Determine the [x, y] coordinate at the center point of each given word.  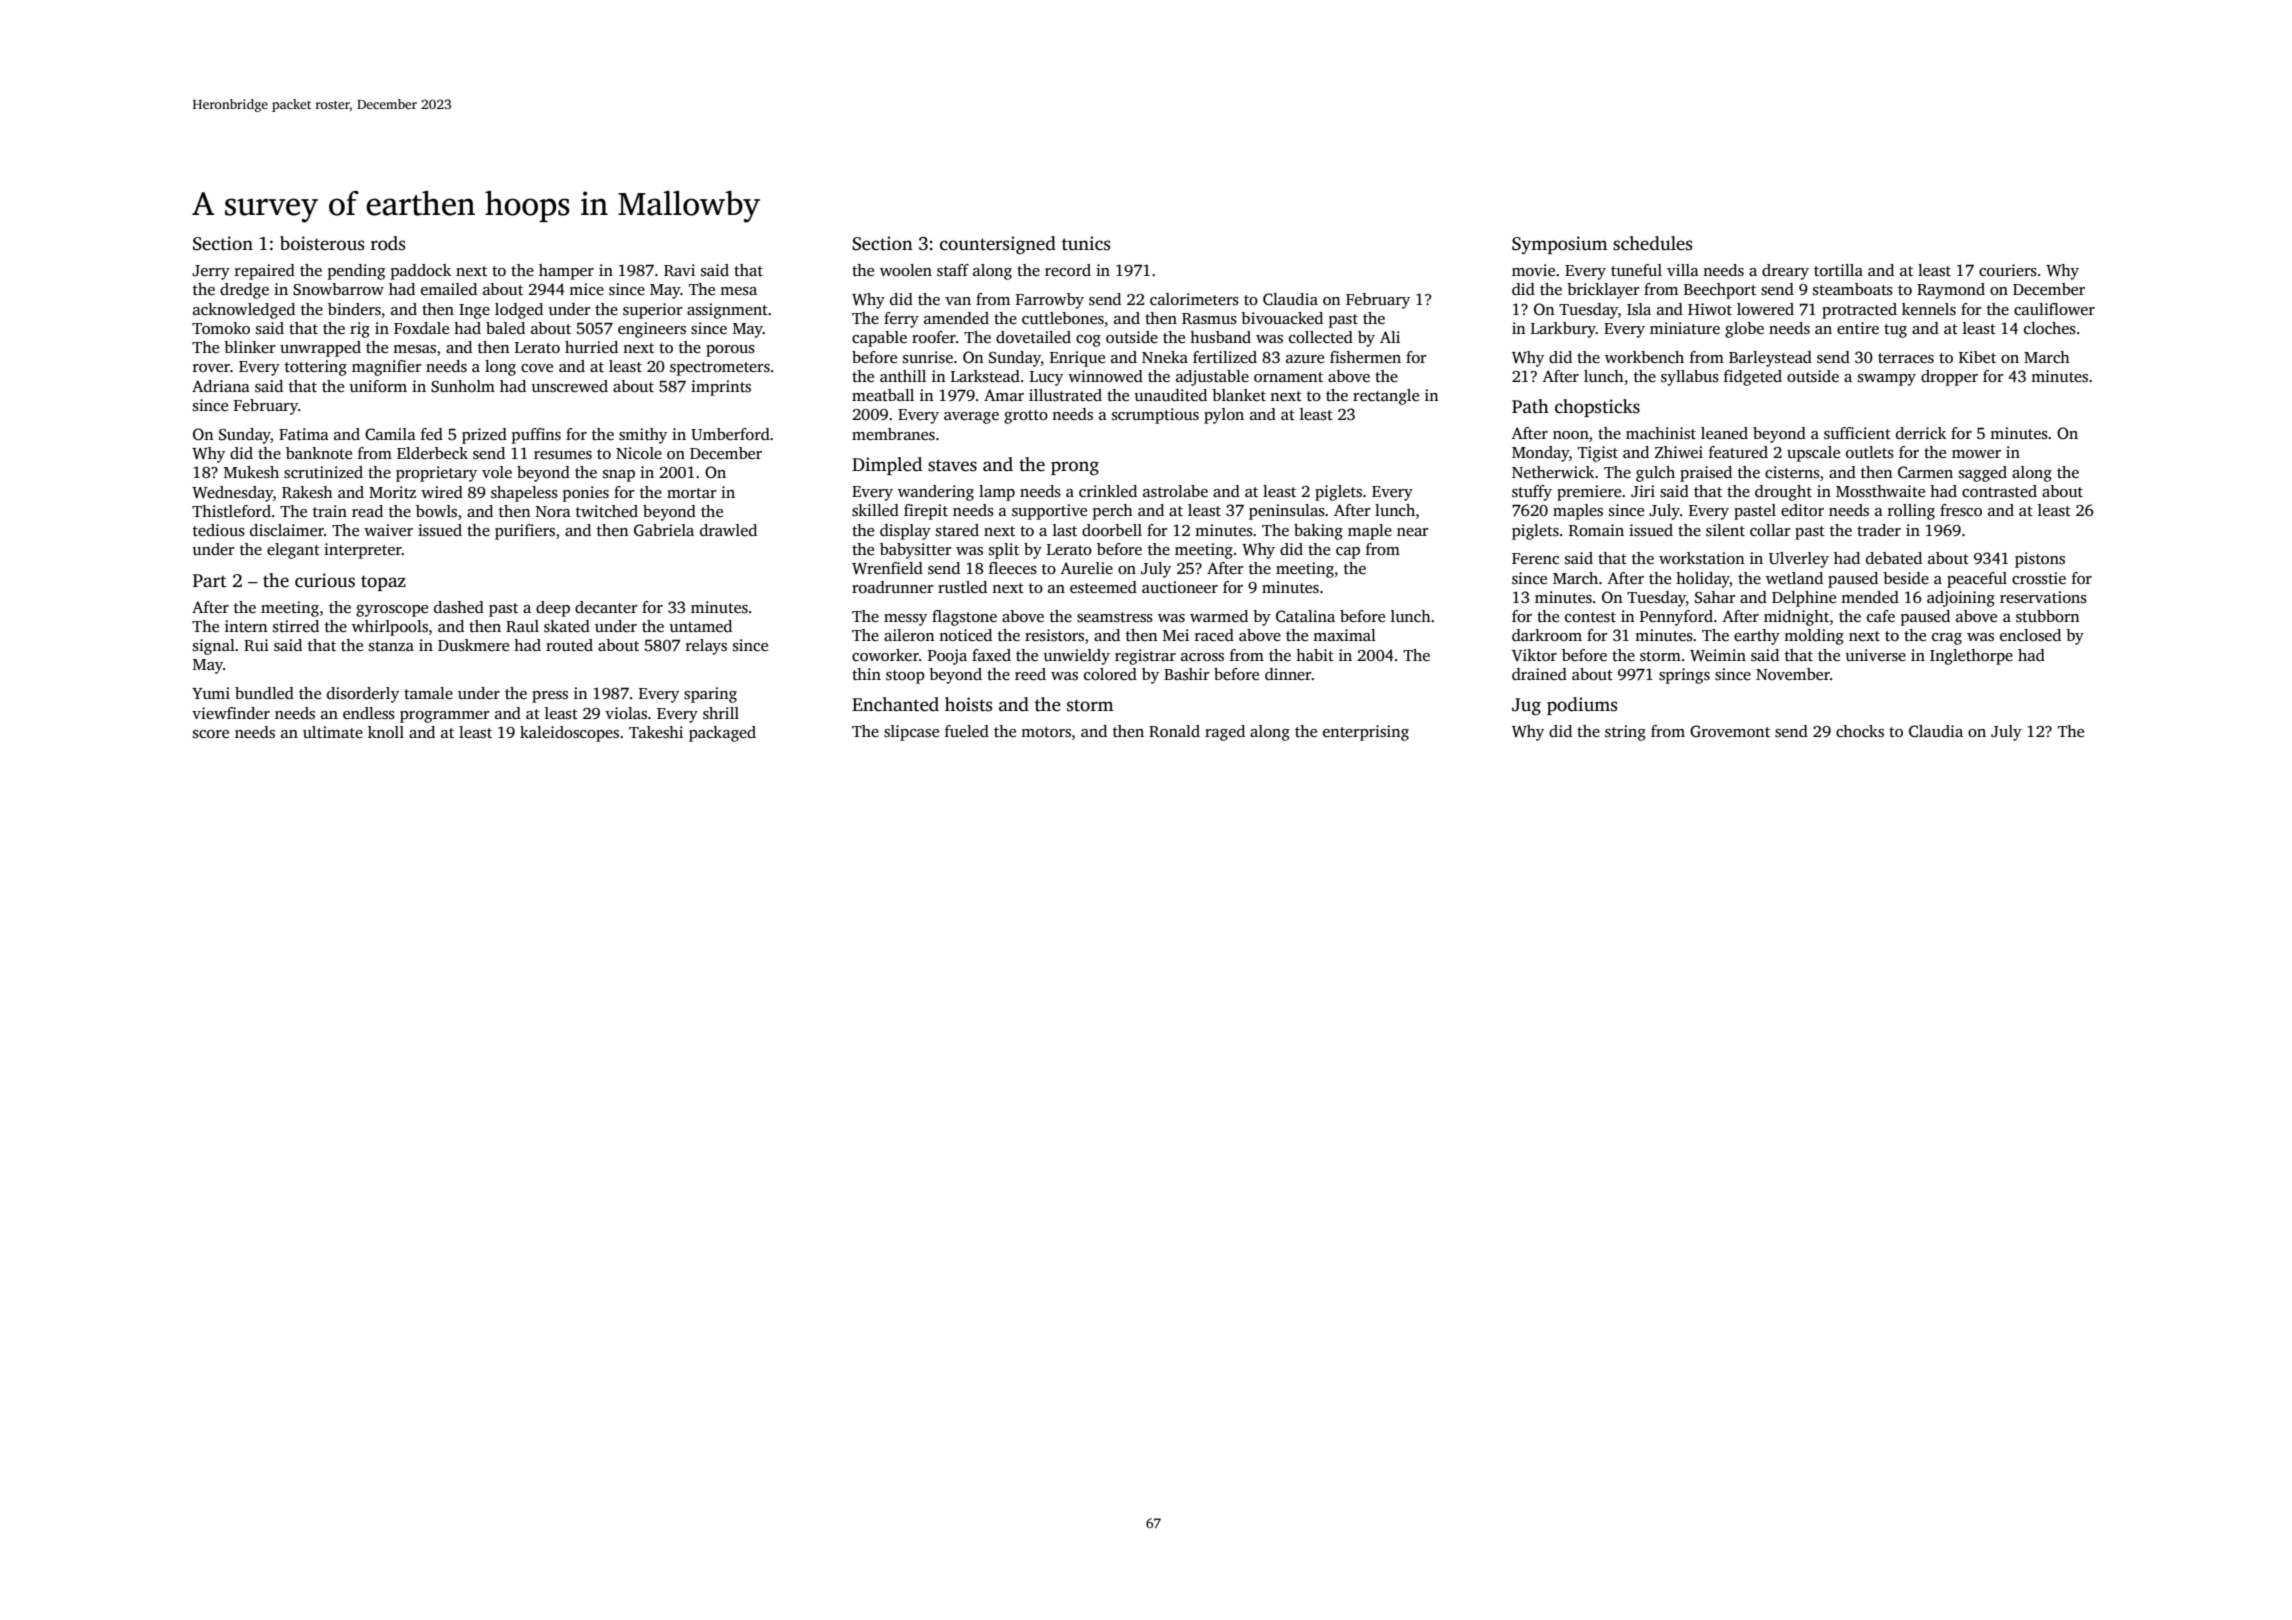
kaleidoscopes [569, 734]
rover [211, 368]
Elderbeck [432, 453]
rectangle [1386, 397]
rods [388, 243]
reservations [2043, 597]
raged [1225, 733]
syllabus [1690, 378]
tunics [1086, 243]
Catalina [1305, 616]
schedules [1652, 243]
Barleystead [1770, 359]
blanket [1239, 395]
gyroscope [392, 611]
